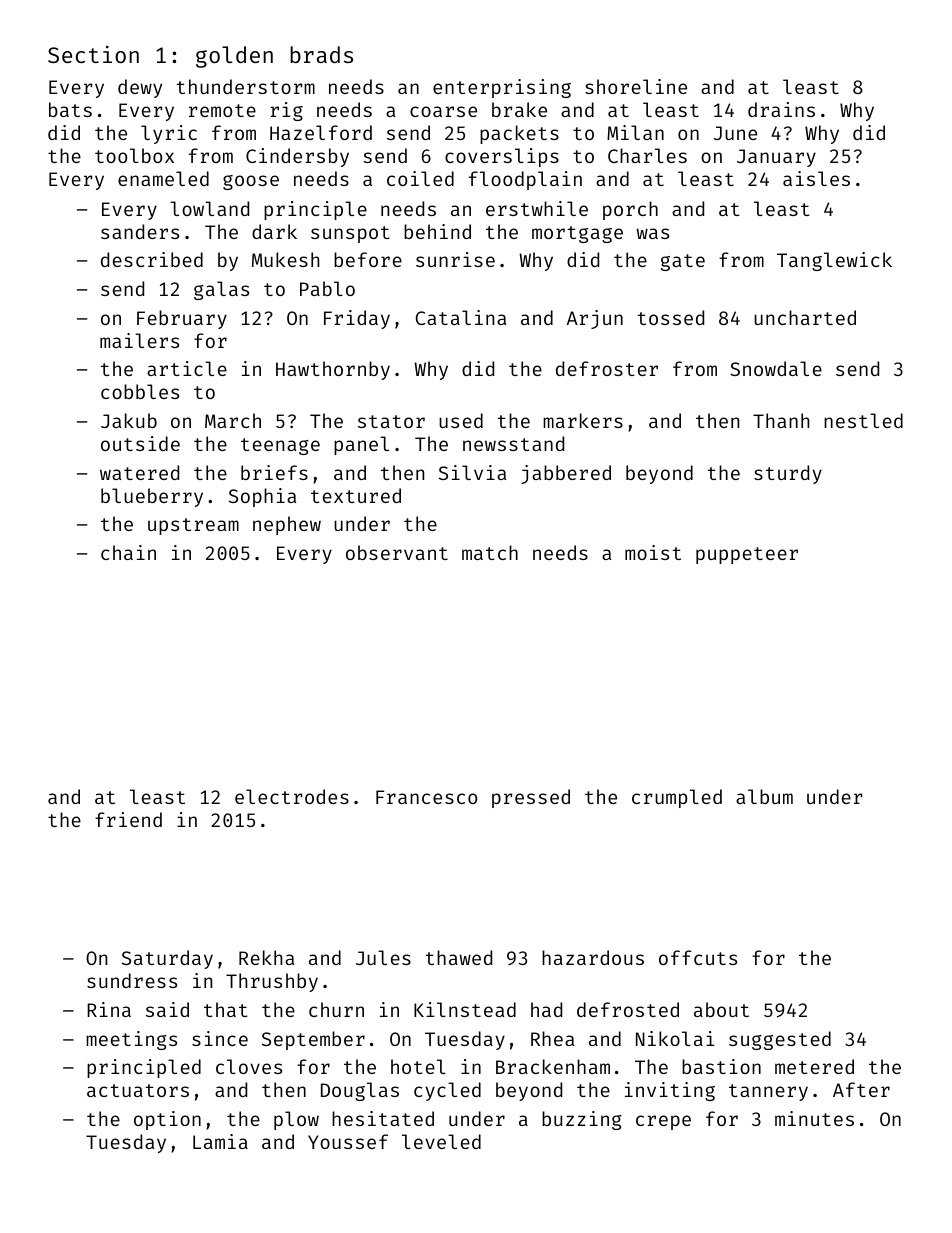 Image resolution: width=952 pixels, height=1233 pixels. I want to click on Youssef, so click(348, 1141).
